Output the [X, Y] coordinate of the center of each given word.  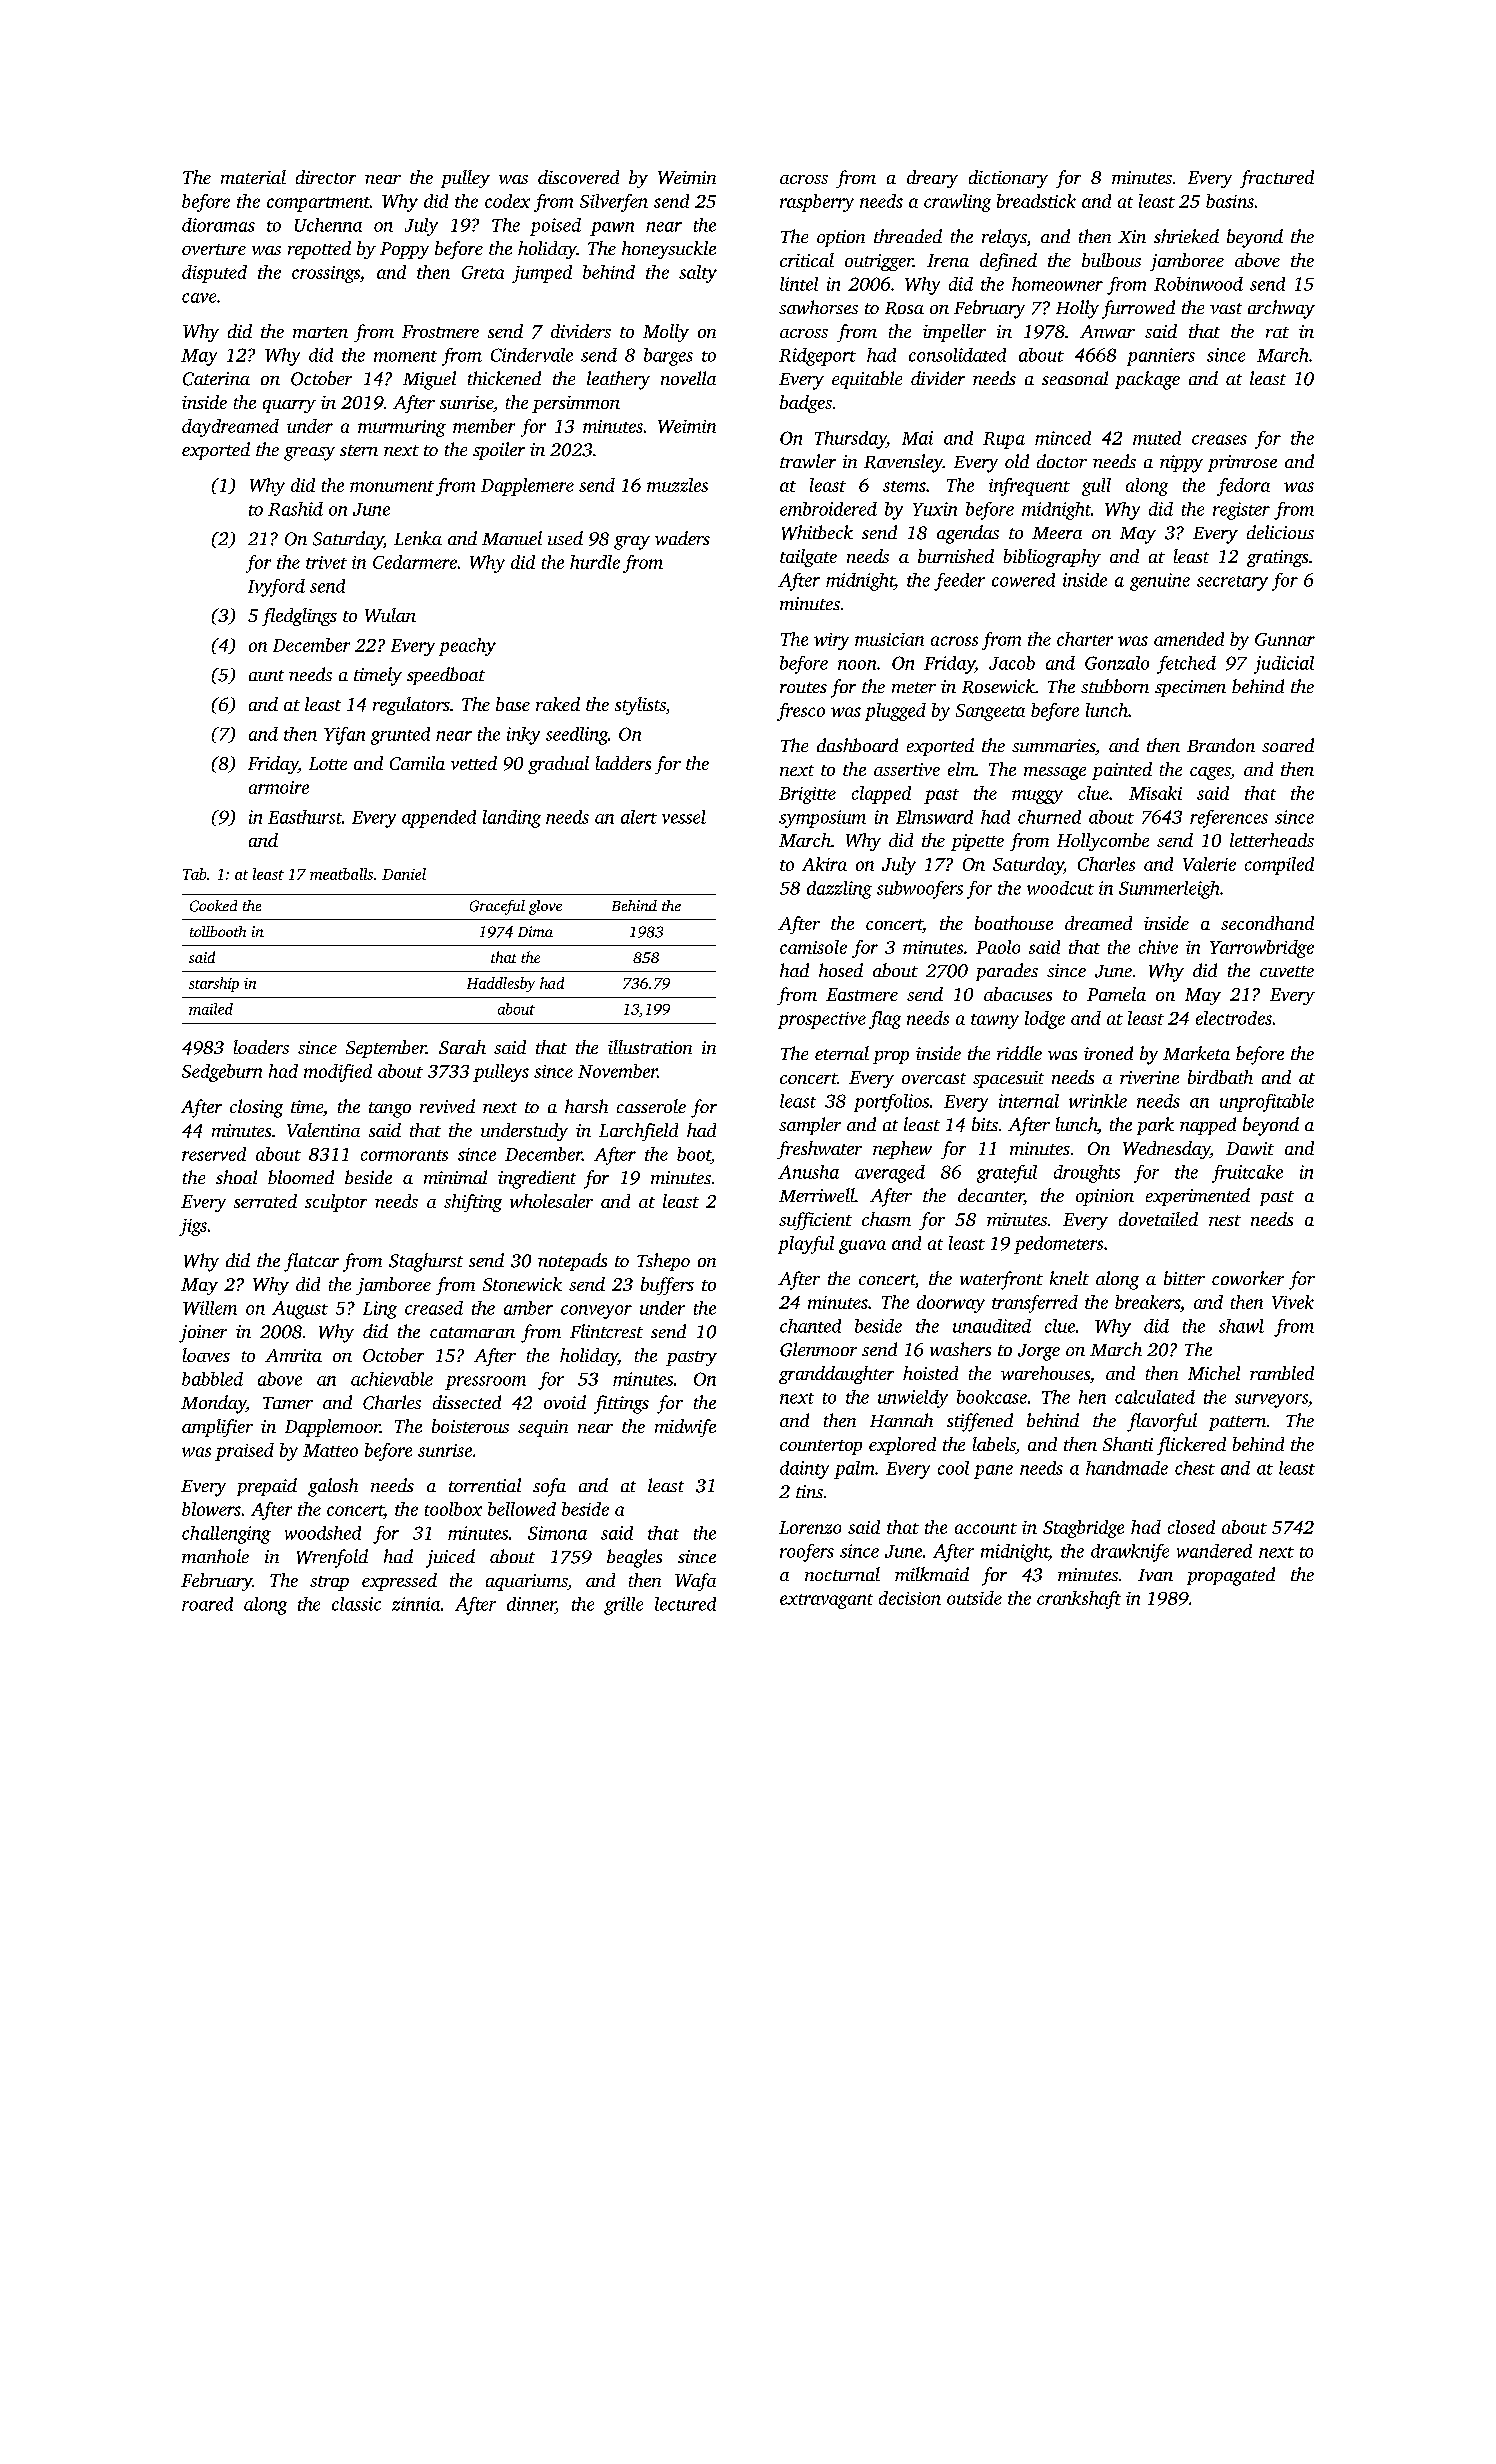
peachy [467, 647]
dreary [932, 179]
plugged [895, 712]
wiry [831, 641]
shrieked [1186, 236]
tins [809, 1491]
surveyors [1271, 1401]
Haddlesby [501, 984]
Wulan [390, 615]
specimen [1190, 688]
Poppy [404, 250]
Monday [213, 1404]
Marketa [1196, 1053]
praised [244, 1452]
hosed [841, 970]
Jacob [1012, 663]
